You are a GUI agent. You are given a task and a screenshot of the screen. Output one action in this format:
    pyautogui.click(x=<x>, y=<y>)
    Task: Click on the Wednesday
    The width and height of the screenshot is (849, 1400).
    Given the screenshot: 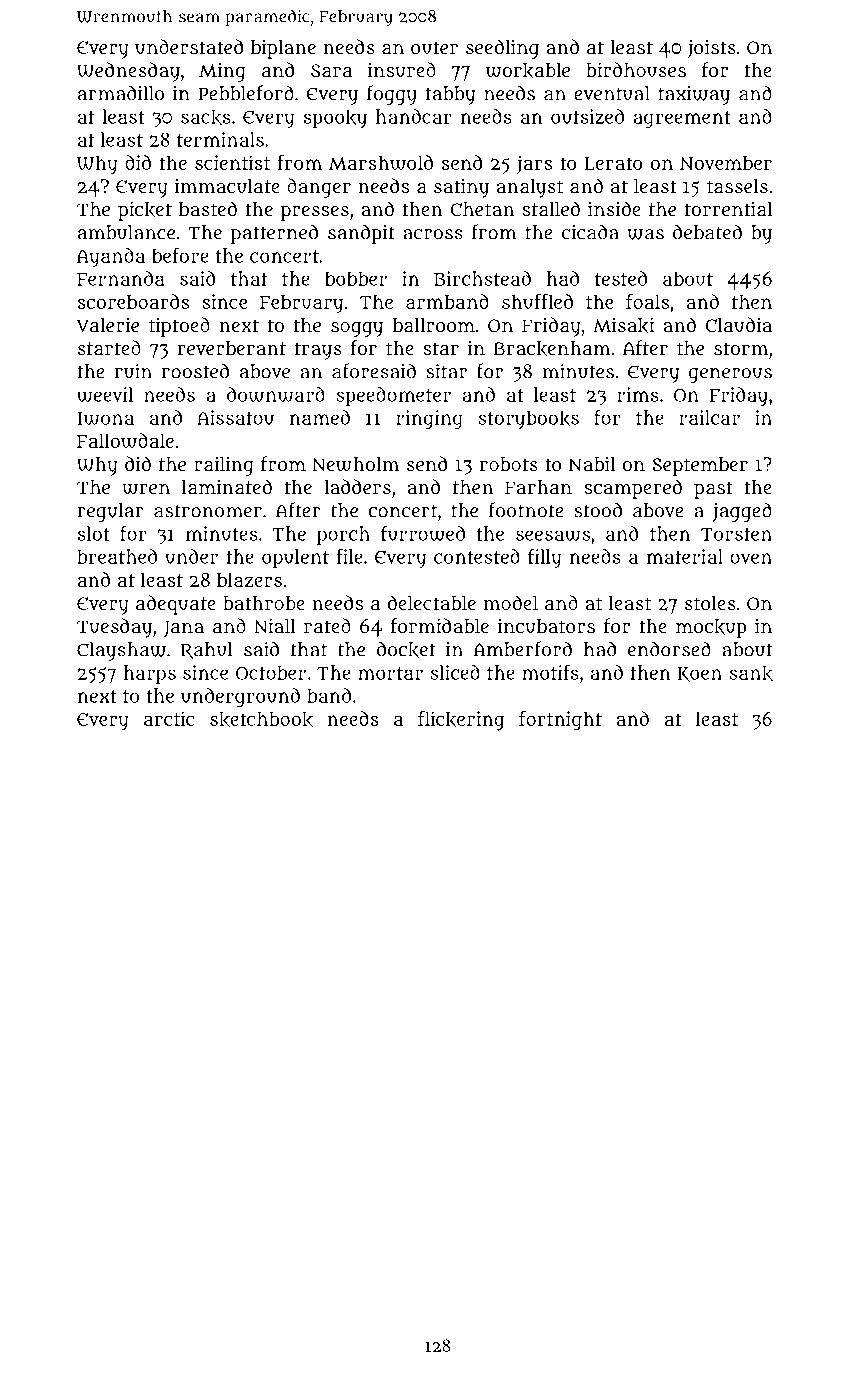 What is the action you would take?
    pyautogui.click(x=128, y=72)
